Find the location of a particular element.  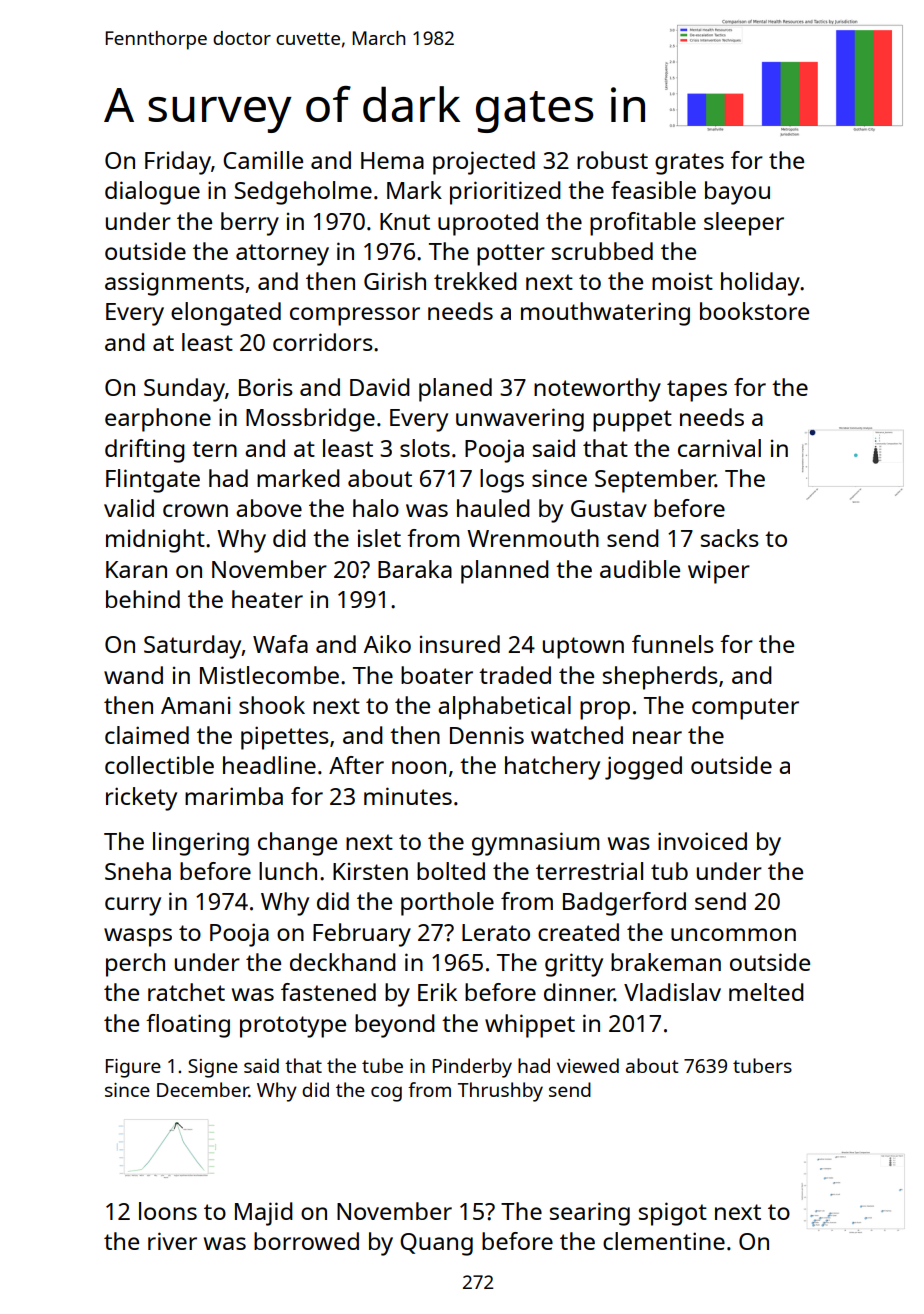

invoiced is located at coordinates (702, 841).
